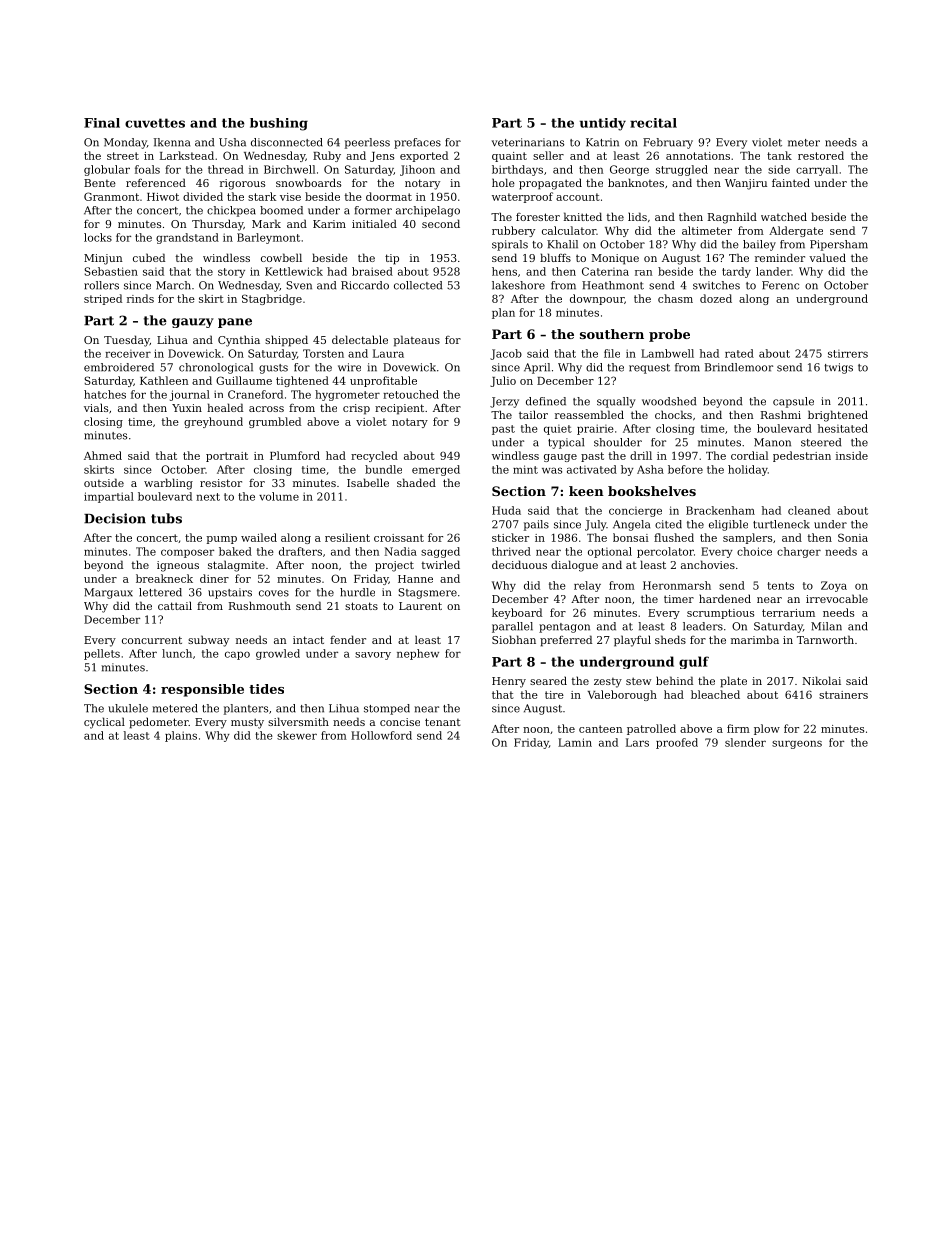 This image has width=952, height=1233. What do you see at coordinates (155, 123) in the image?
I see `cuvettes` at bounding box center [155, 123].
